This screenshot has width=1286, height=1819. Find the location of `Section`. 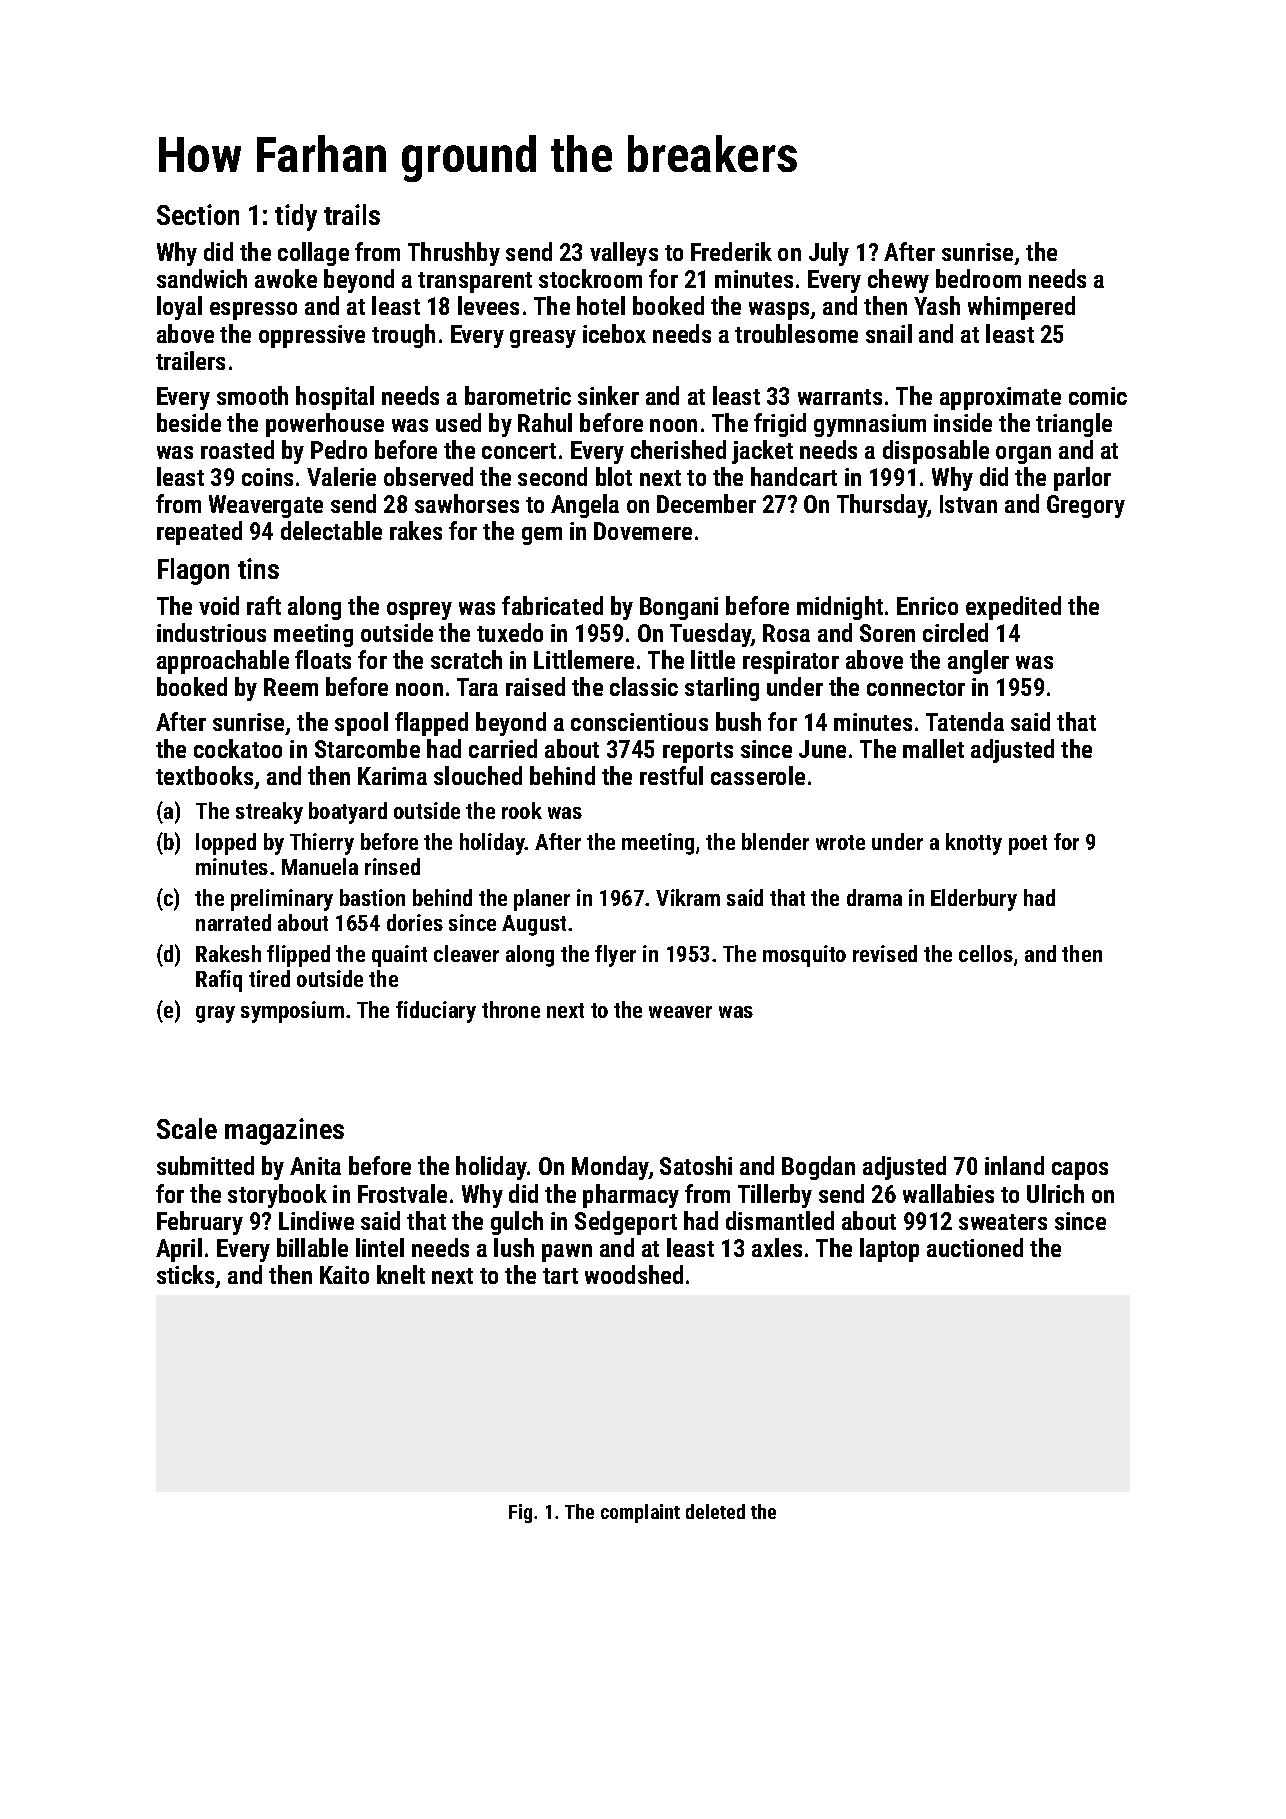

Section is located at coordinates (198, 214).
